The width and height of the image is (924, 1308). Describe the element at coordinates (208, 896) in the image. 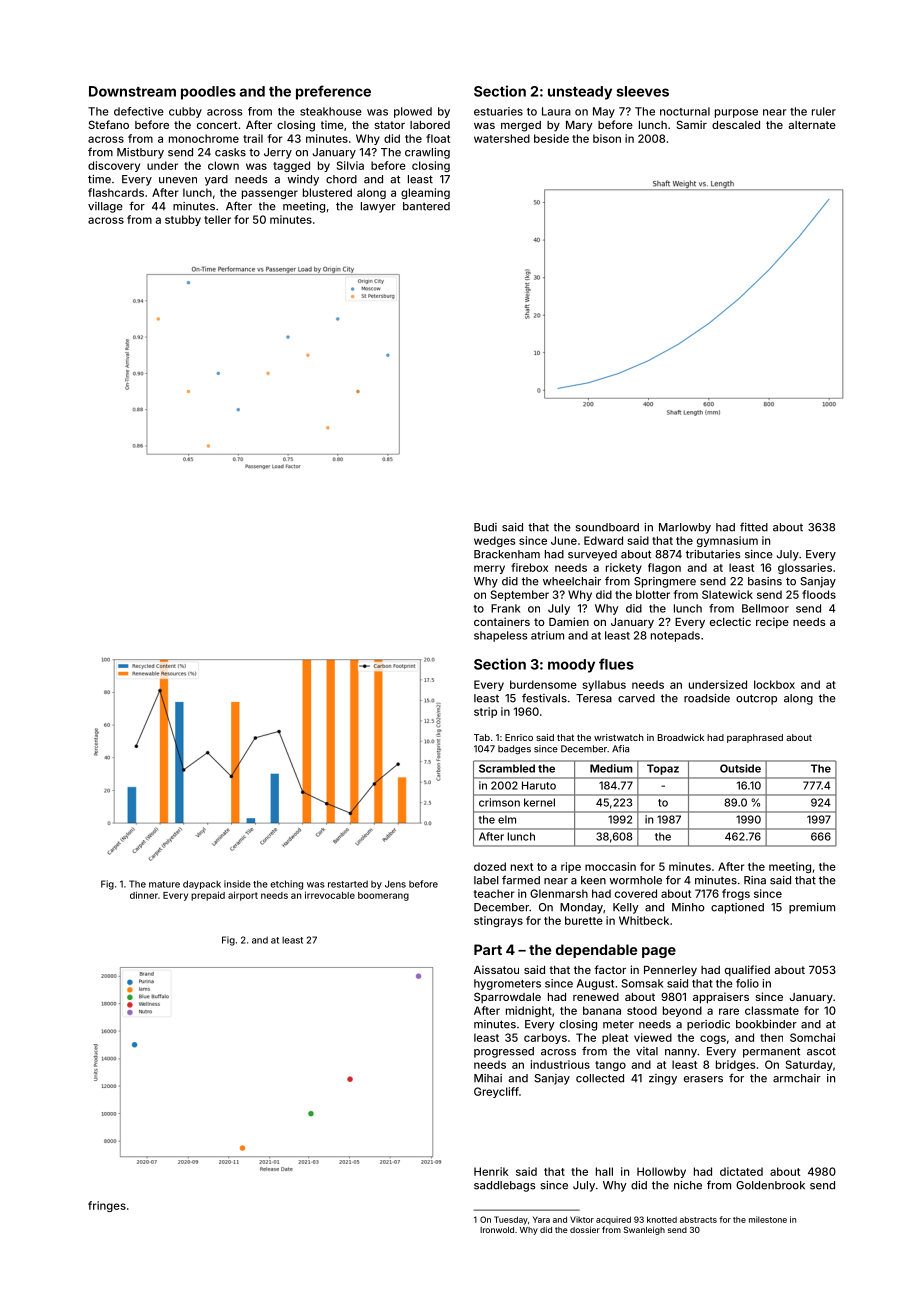

I see `prepaid` at that location.
